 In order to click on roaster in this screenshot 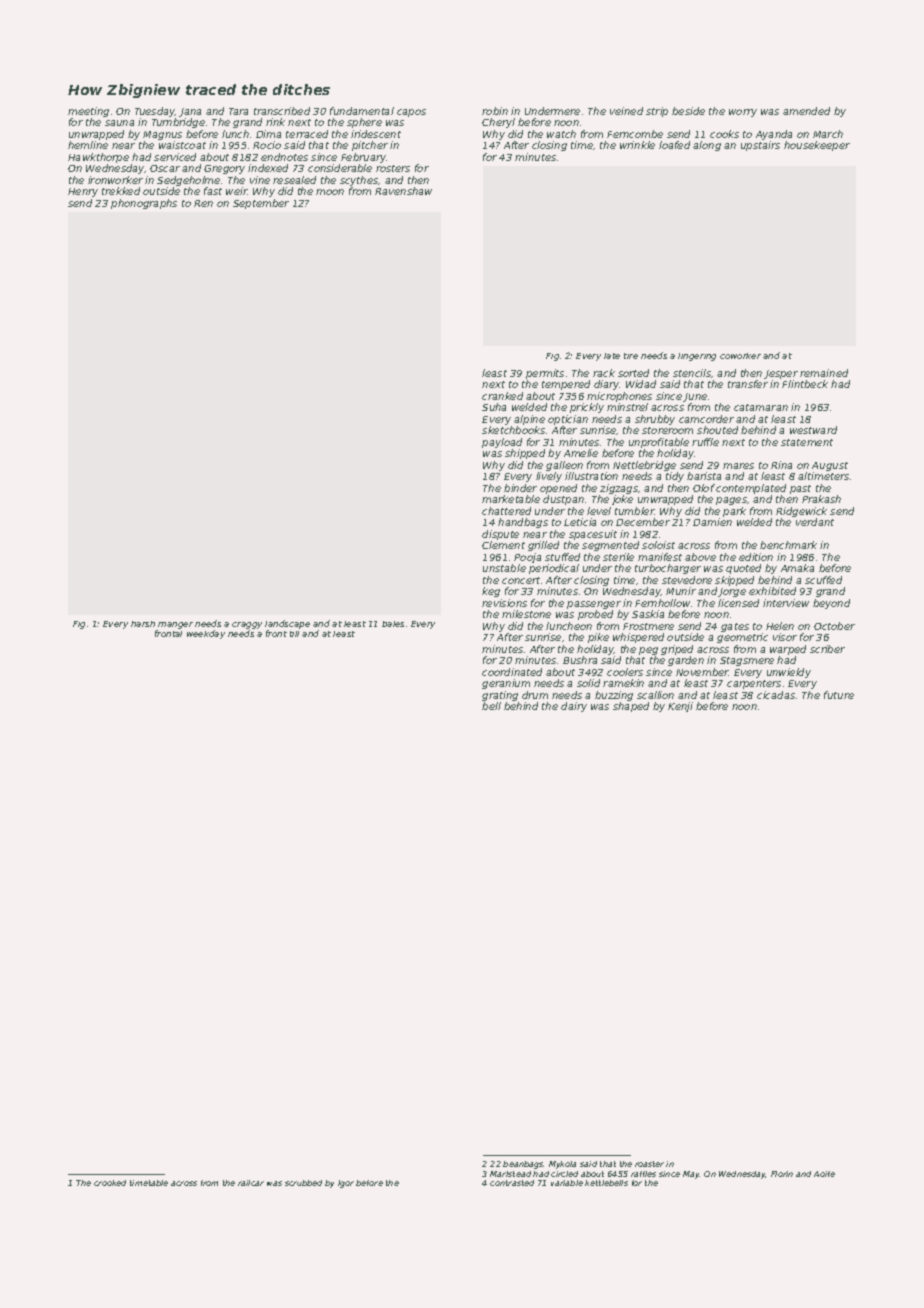, I will do `click(649, 1164)`.
